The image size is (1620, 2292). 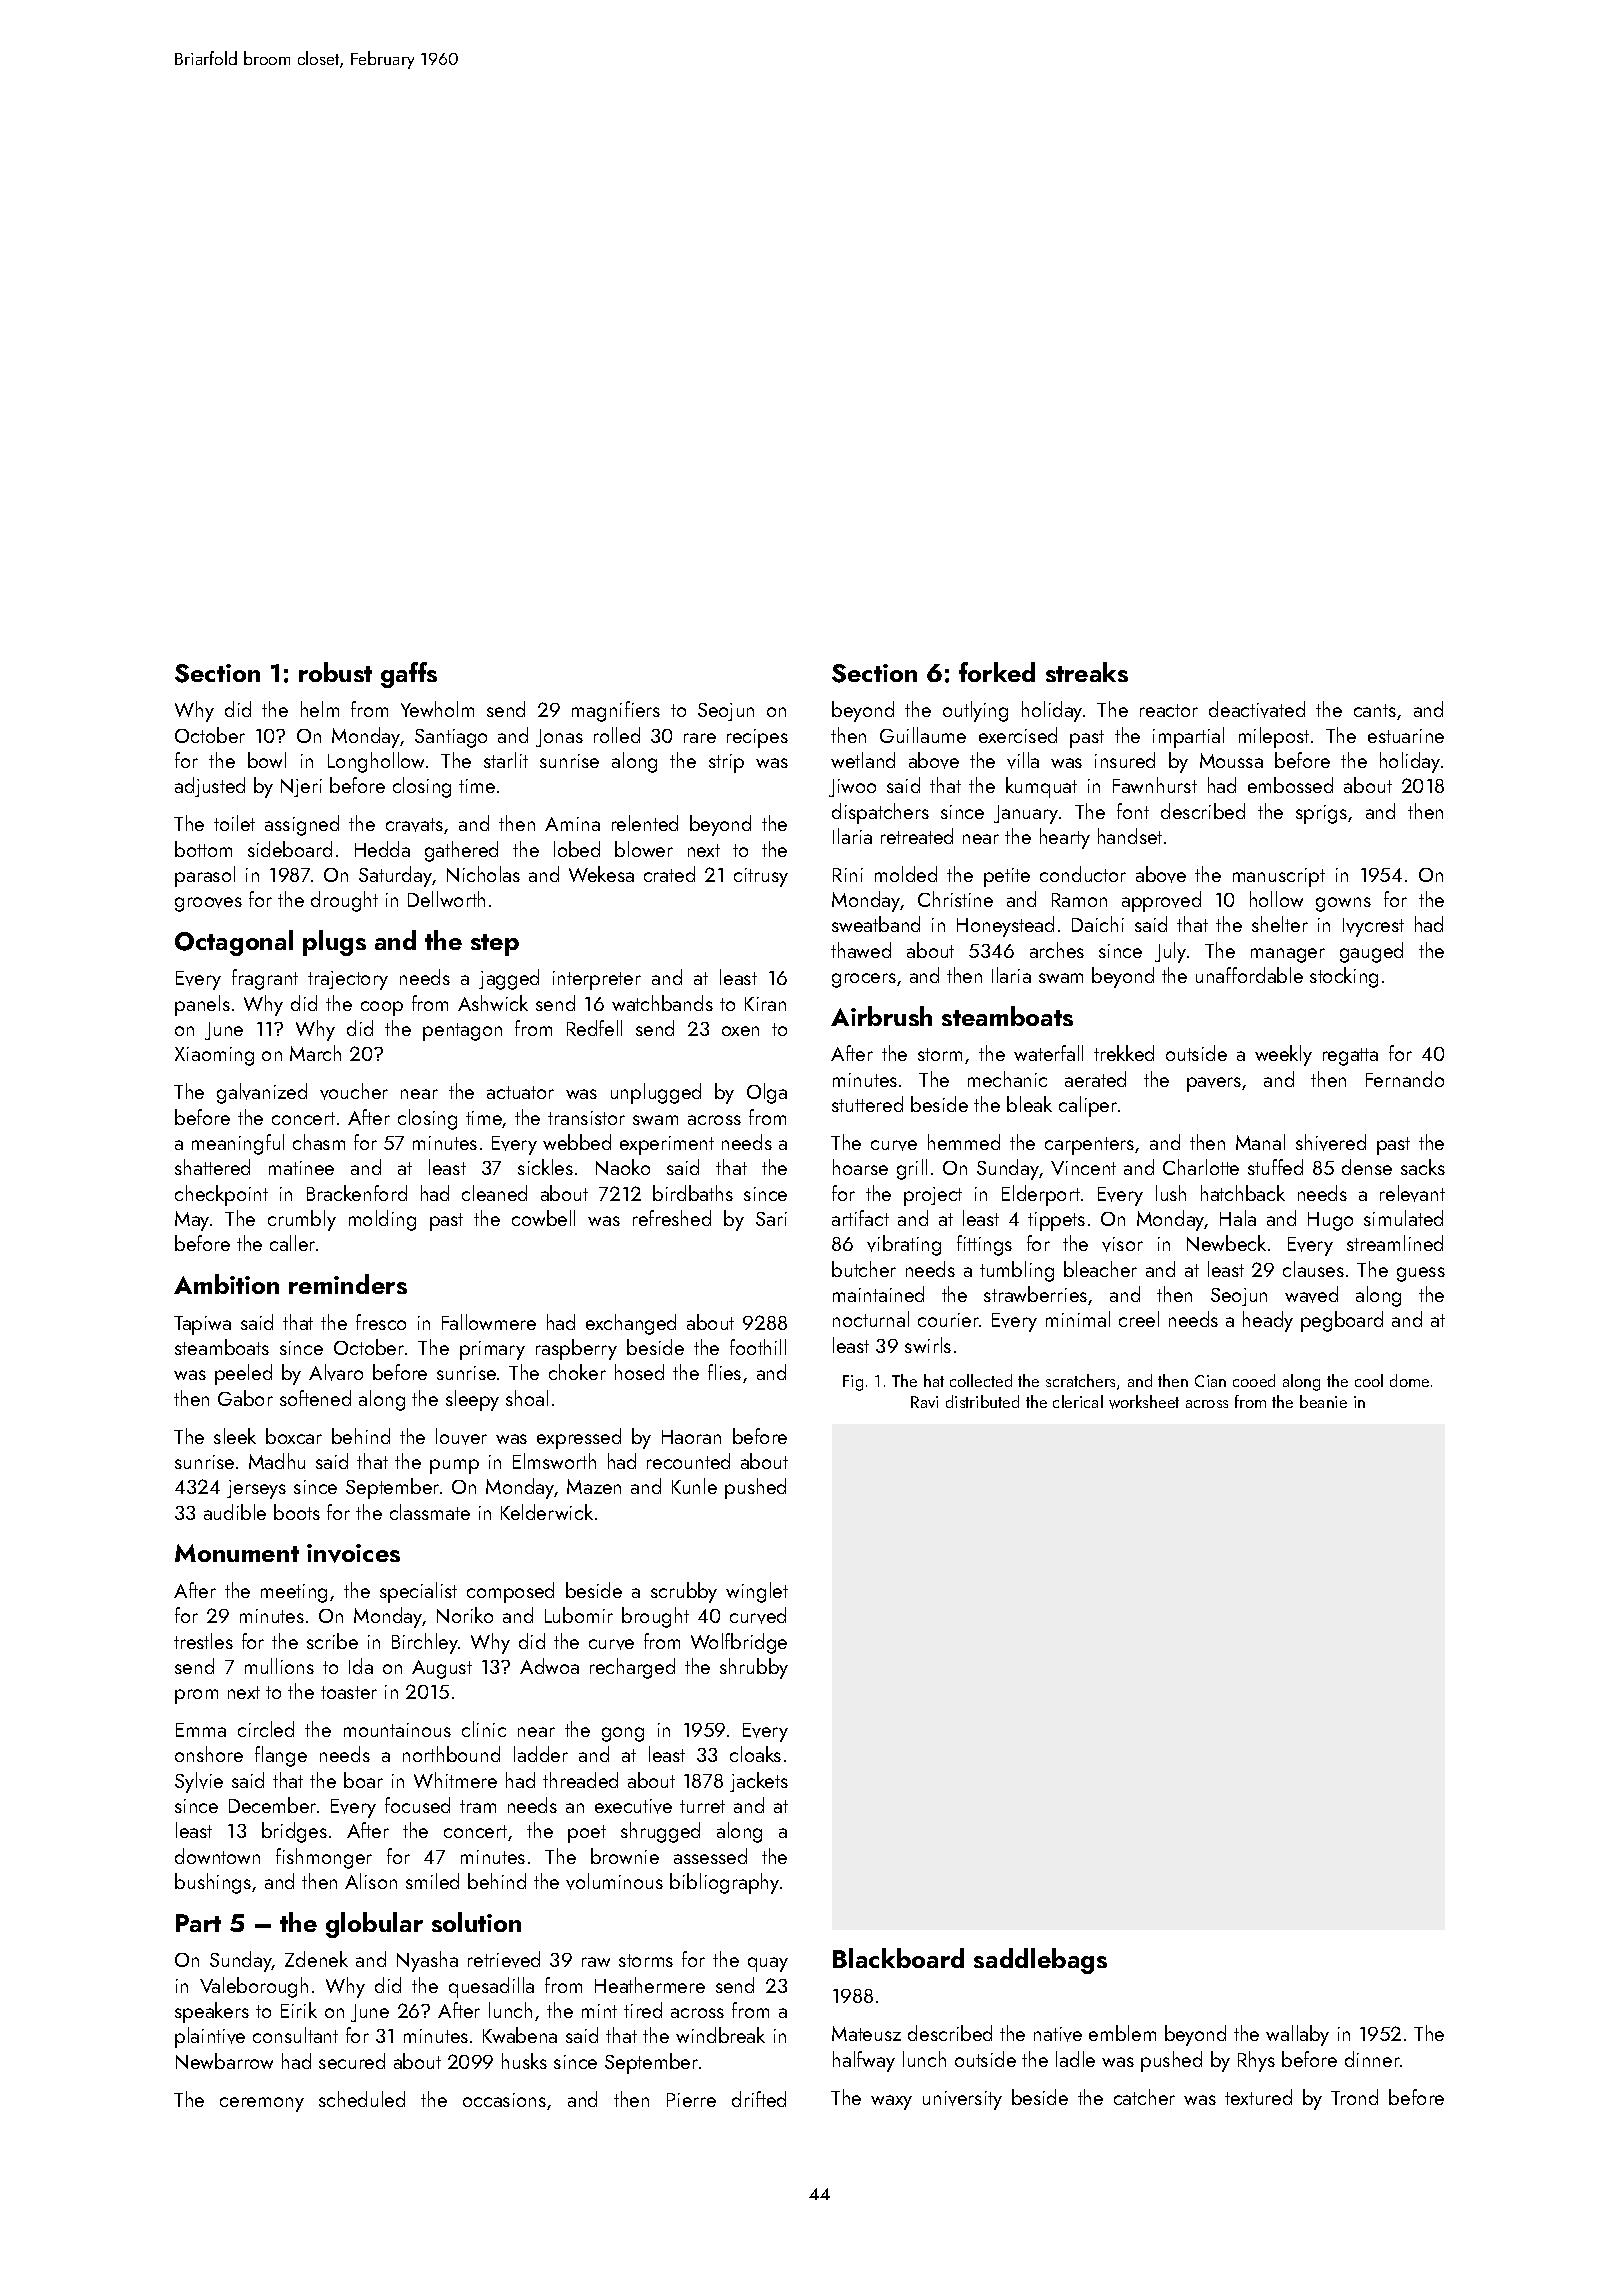 I want to click on Nyasha, so click(x=427, y=1961).
